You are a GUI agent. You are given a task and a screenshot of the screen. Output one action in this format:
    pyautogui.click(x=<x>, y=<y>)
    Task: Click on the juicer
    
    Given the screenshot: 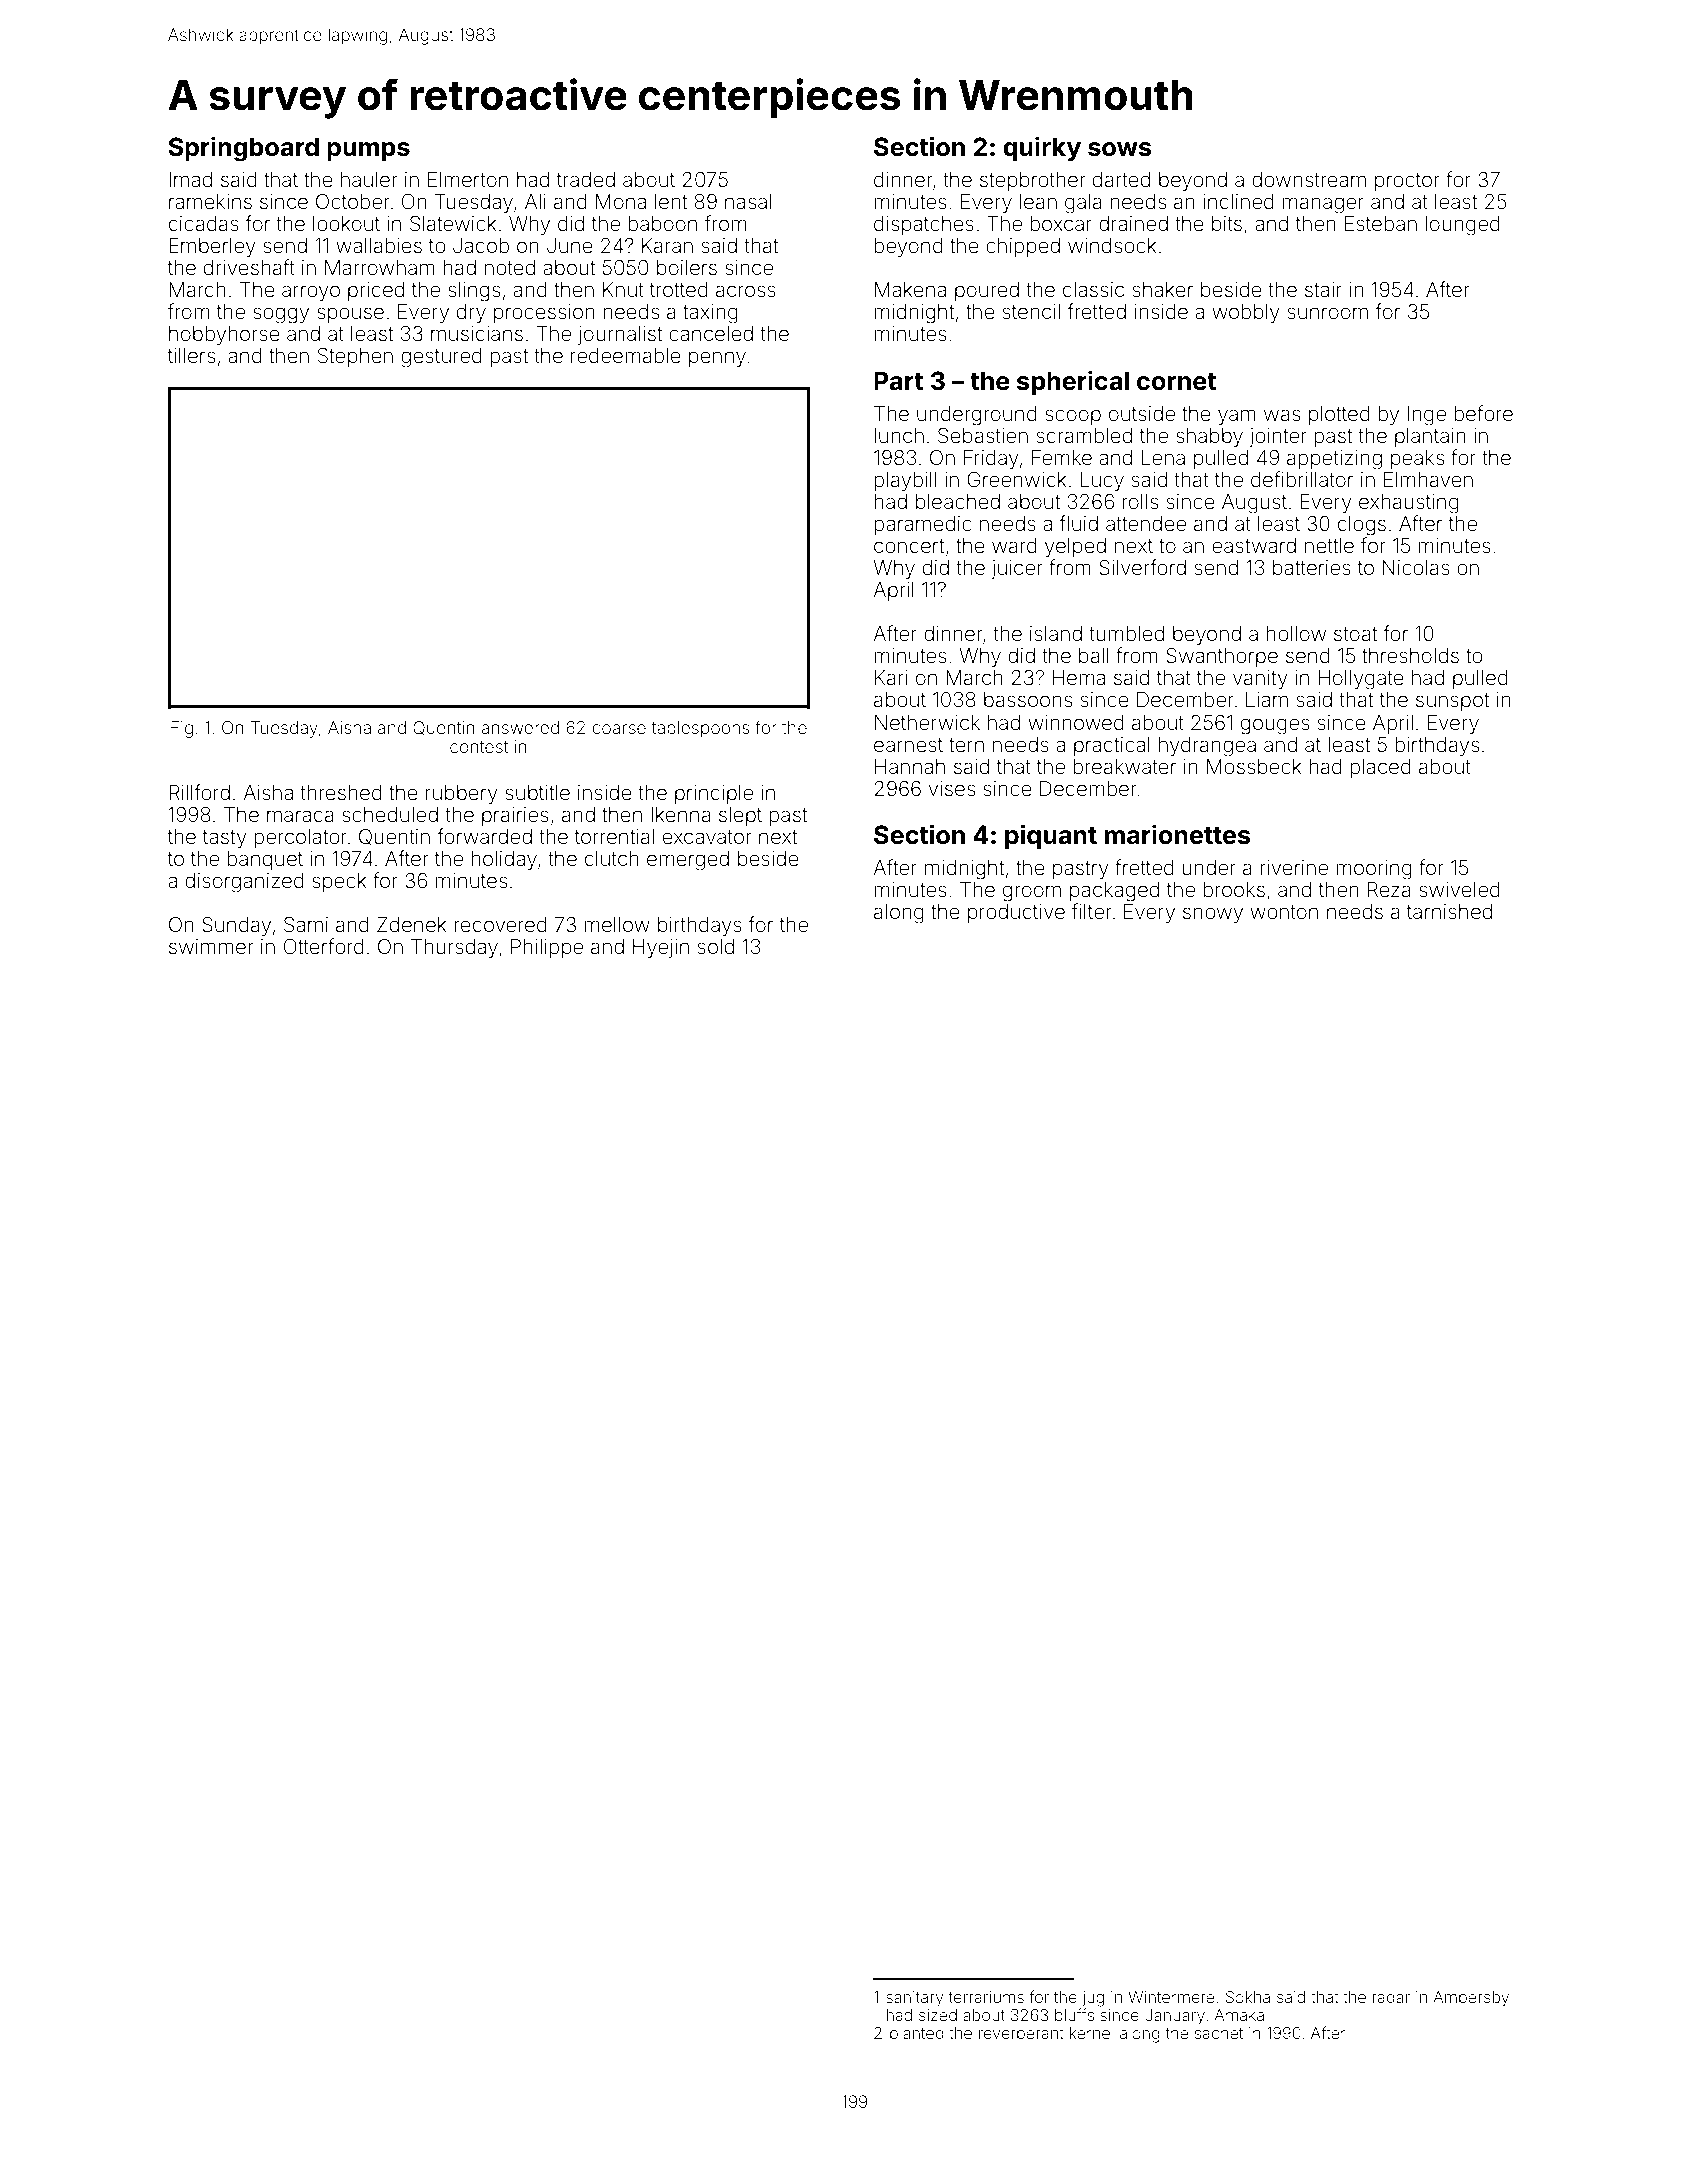 What is the action you would take?
    pyautogui.click(x=1017, y=569)
